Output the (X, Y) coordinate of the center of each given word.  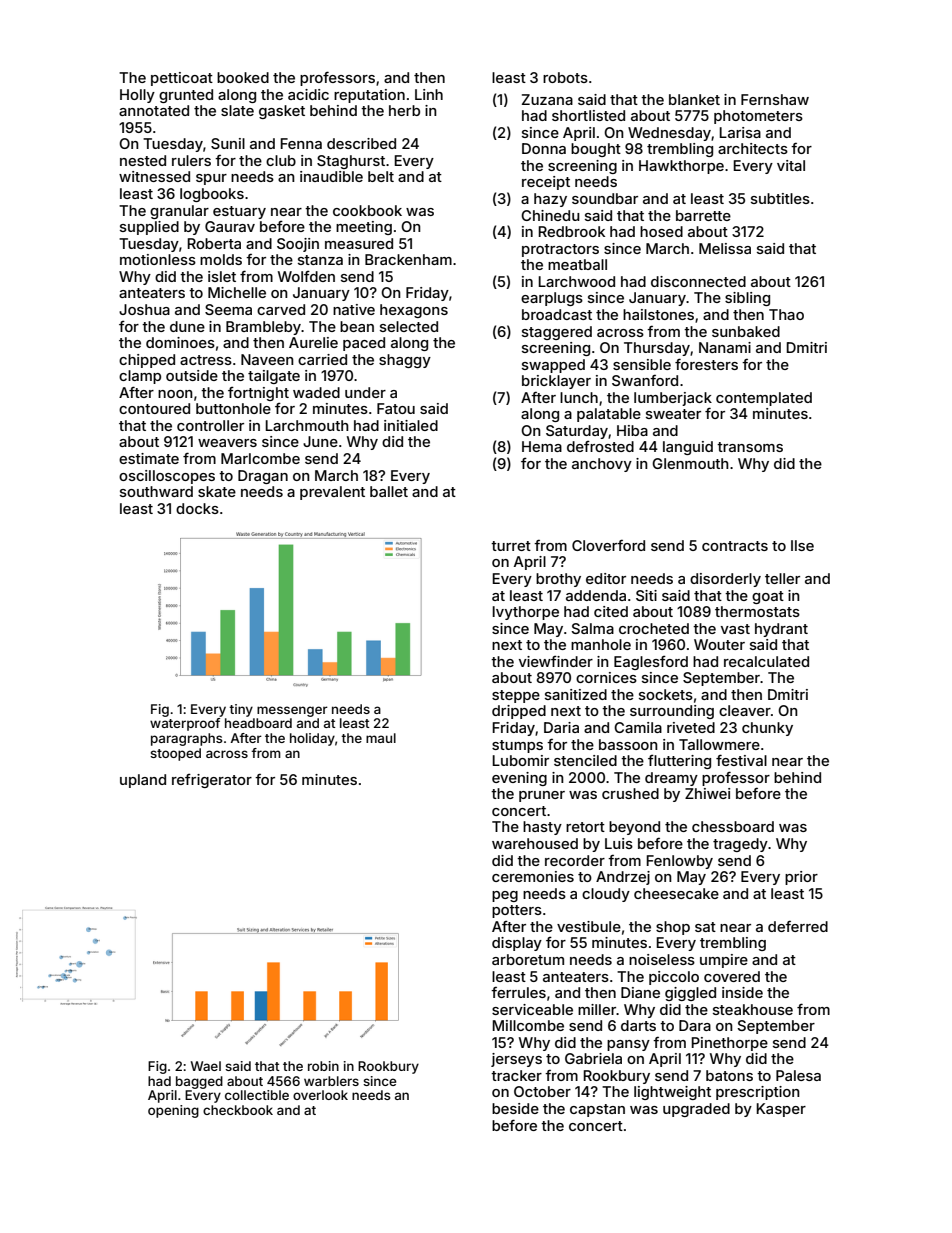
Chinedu (550, 215)
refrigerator (212, 781)
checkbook (238, 1110)
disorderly (725, 580)
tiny (241, 710)
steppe (516, 696)
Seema (228, 309)
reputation (369, 96)
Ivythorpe (526, 613)
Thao (786, 314)
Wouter (719, 644)
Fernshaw (775, 99)
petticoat (182, 79)
